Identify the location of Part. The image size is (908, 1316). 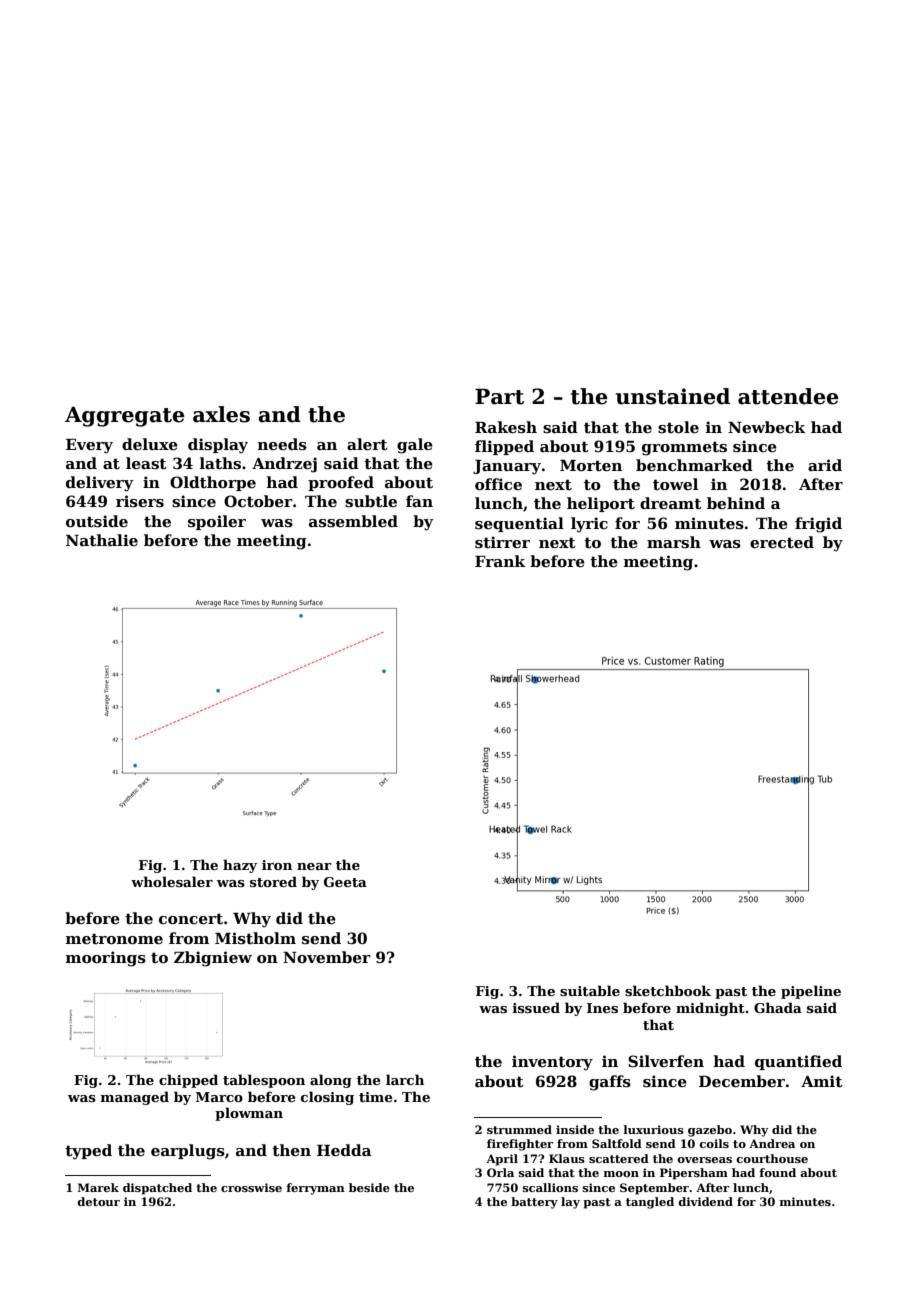
(499, 396).
